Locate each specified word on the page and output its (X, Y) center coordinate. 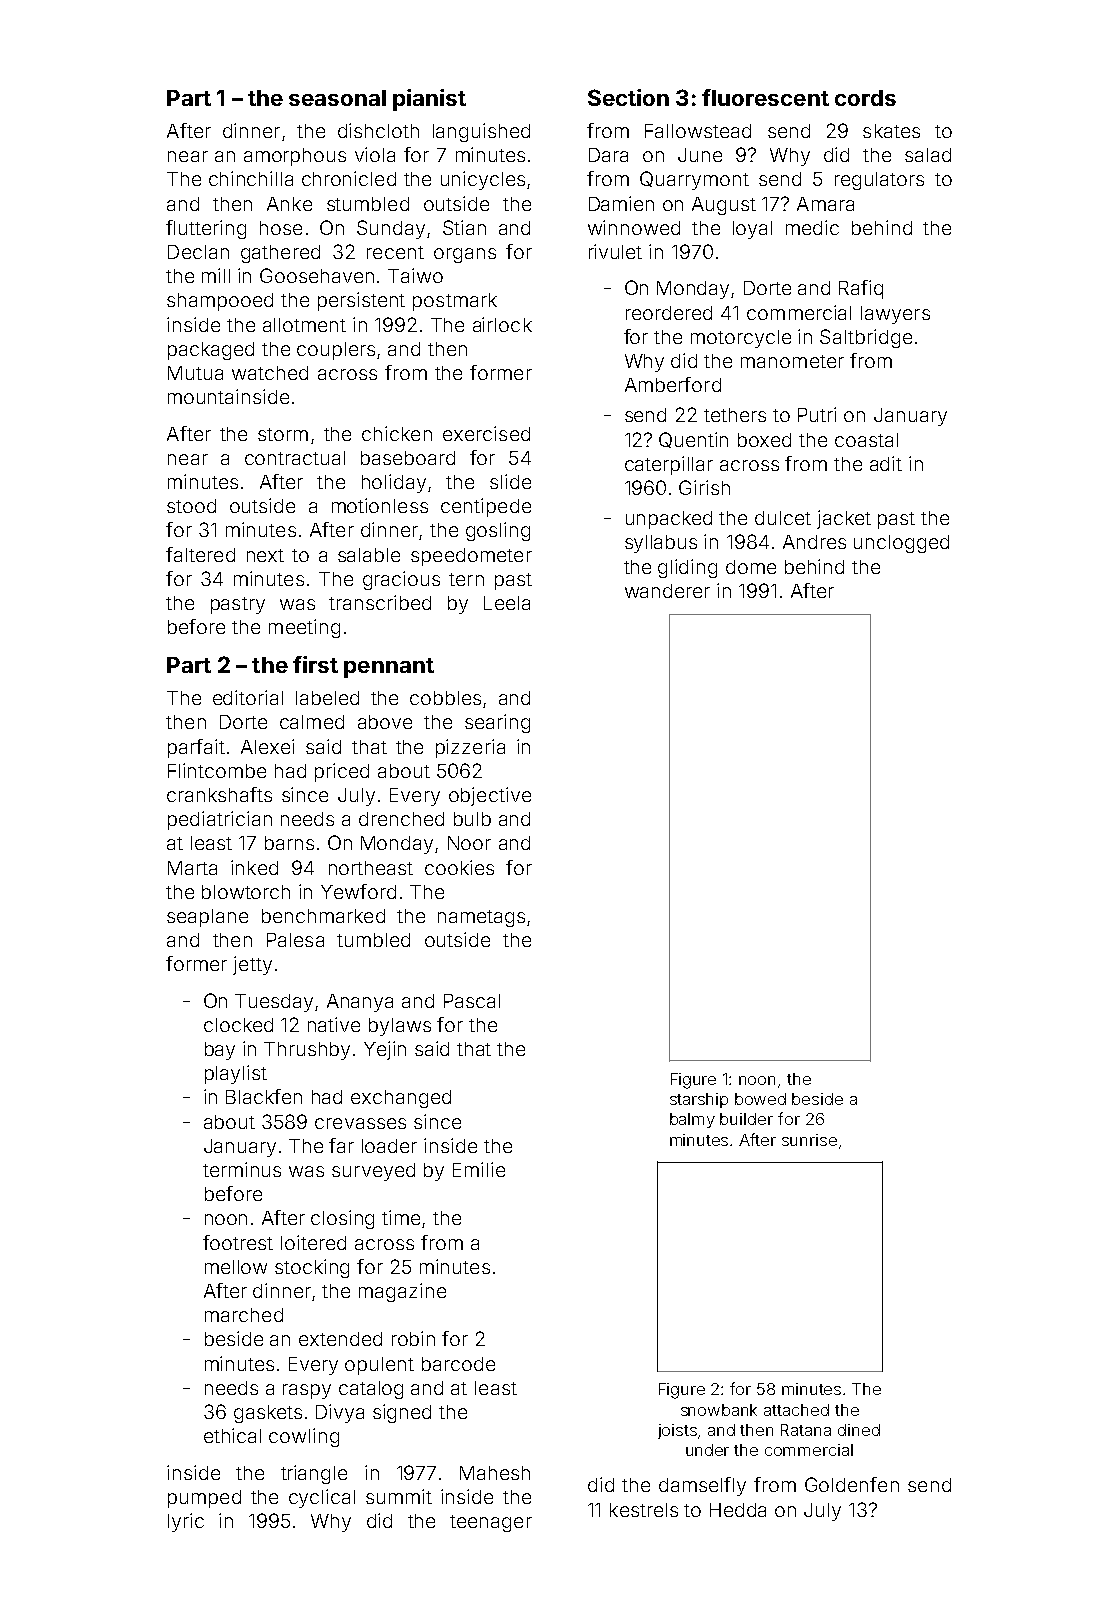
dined (859, 1430)
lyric (186, 1522)
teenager (491, 1523)
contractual (295, 458)
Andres (814, 542)
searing (497, 723)
